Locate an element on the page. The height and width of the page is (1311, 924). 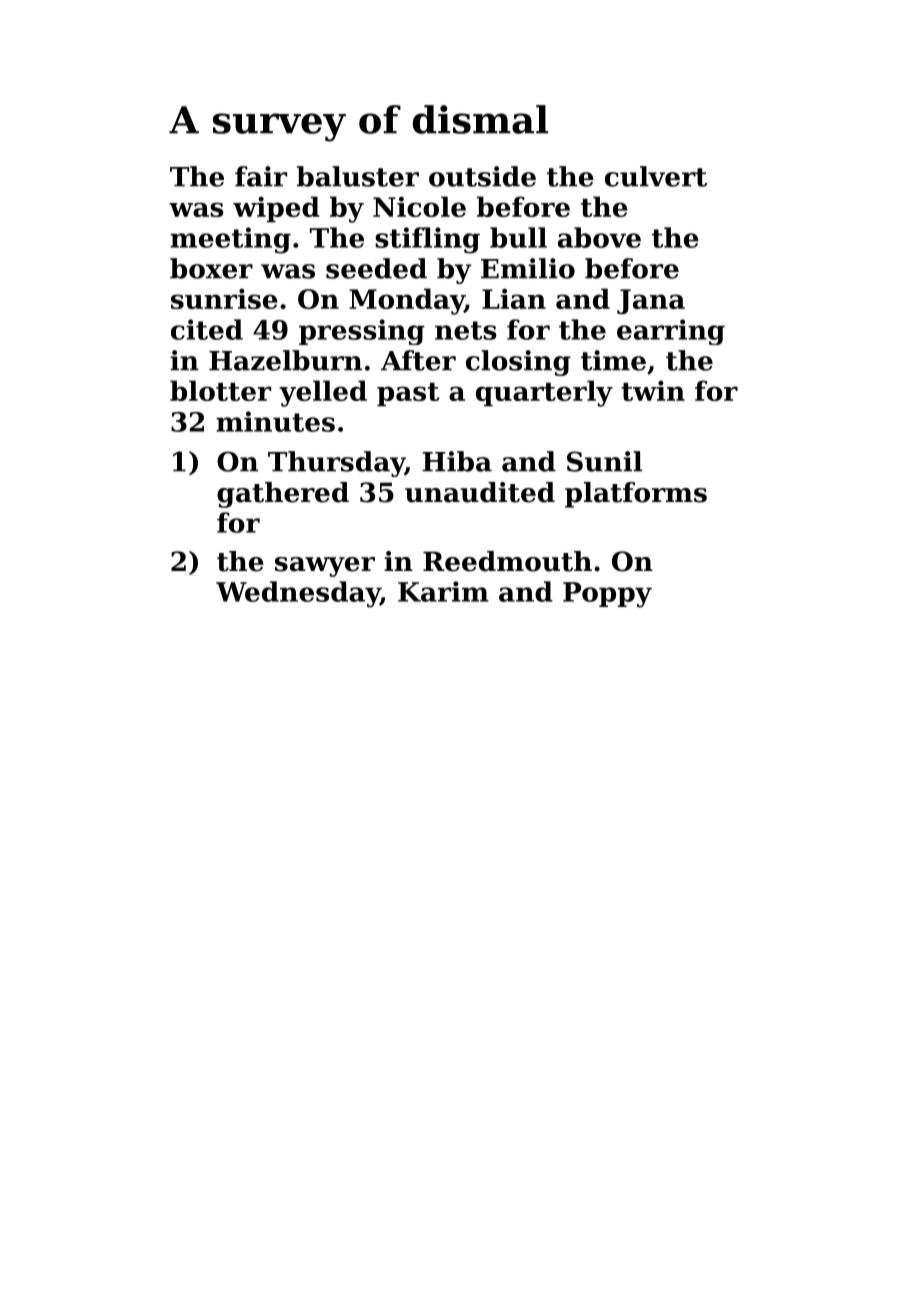
sunrise is located at coordinates (224, 299).
